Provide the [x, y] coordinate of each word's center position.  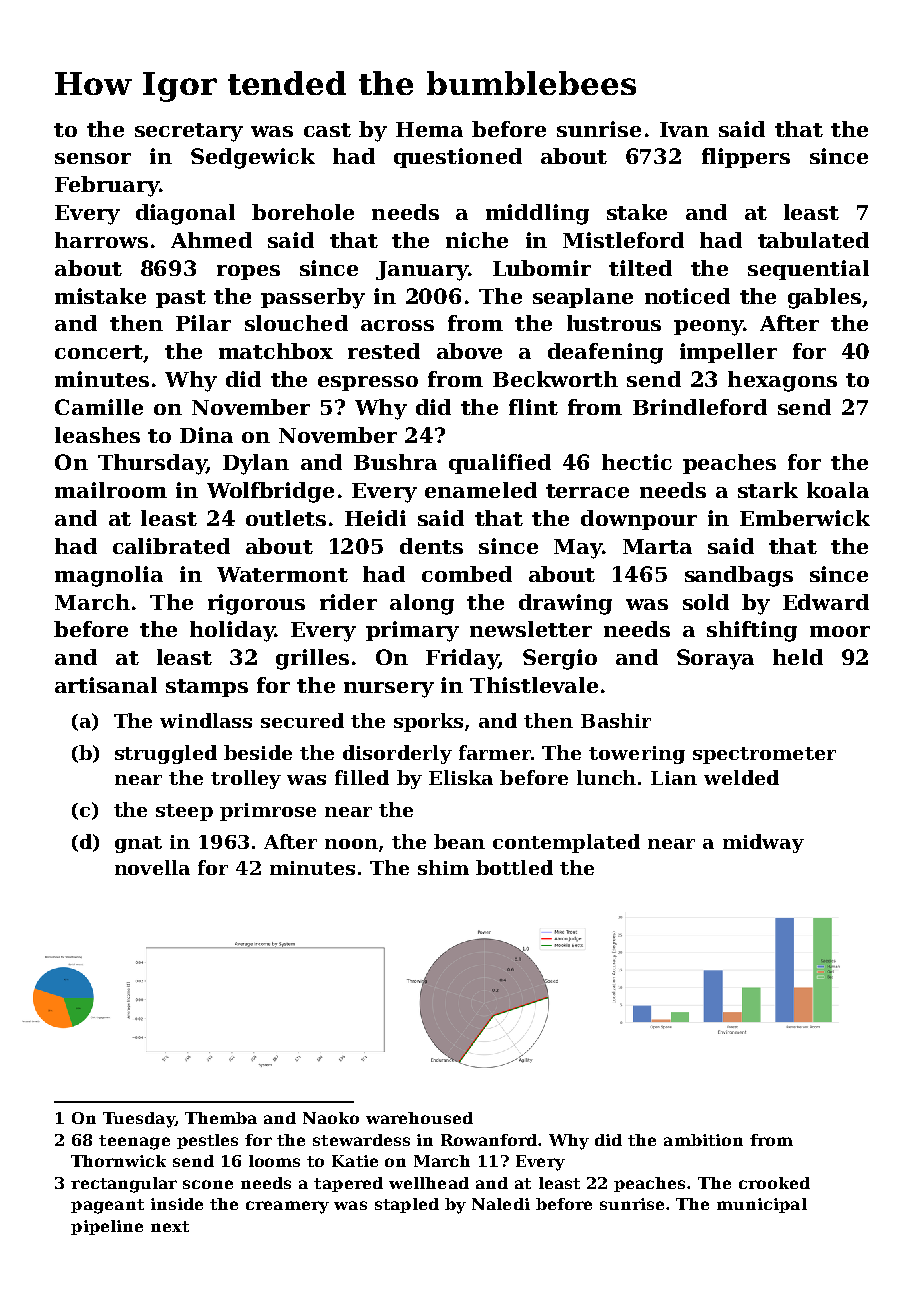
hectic [637, 462]
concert [99, 352]
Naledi [501, 1204]
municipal [762, 1205]
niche [477, 240]
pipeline [107, 1227]
